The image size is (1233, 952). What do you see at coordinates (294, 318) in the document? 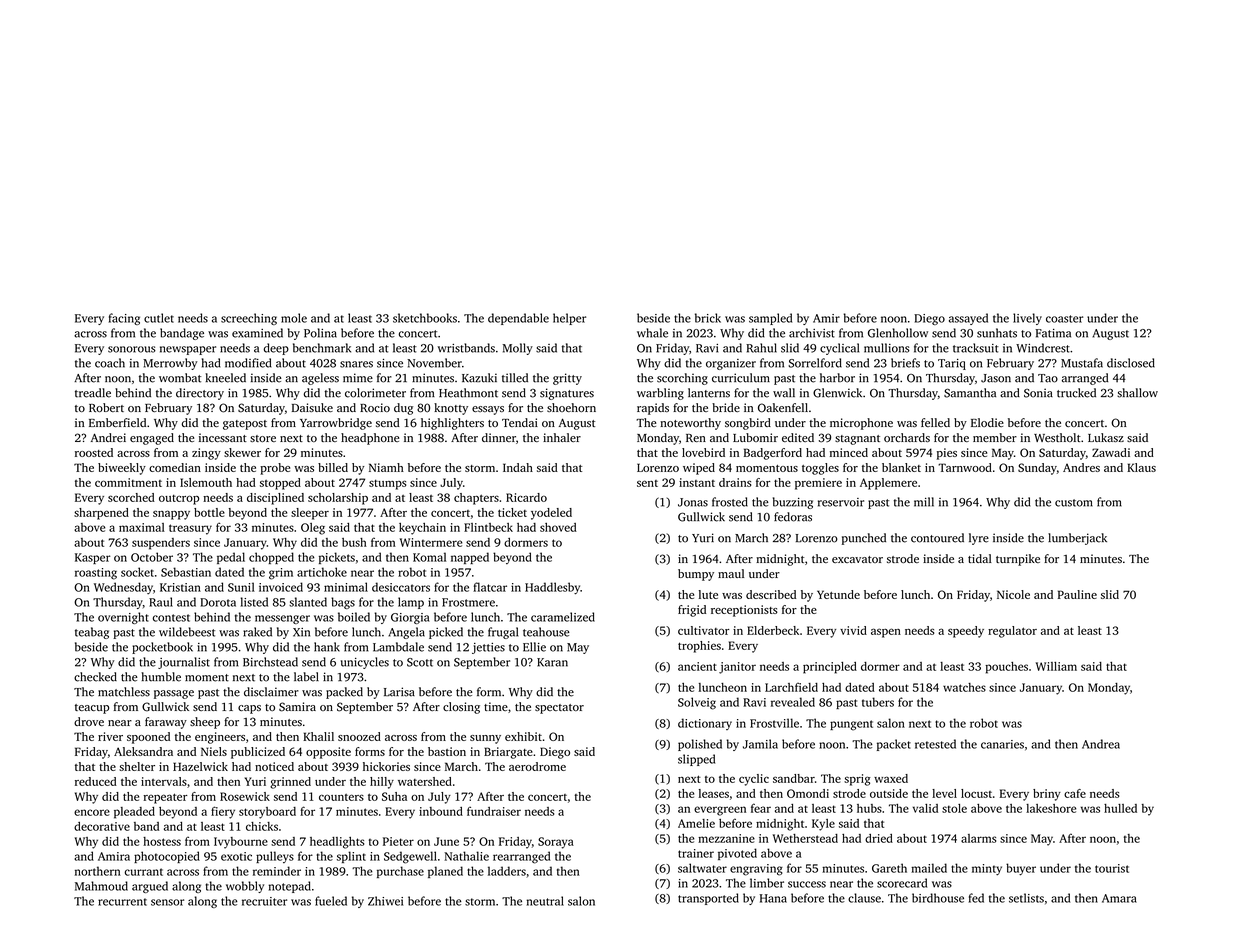
I see `mole` at bounding box center [294, 318].
